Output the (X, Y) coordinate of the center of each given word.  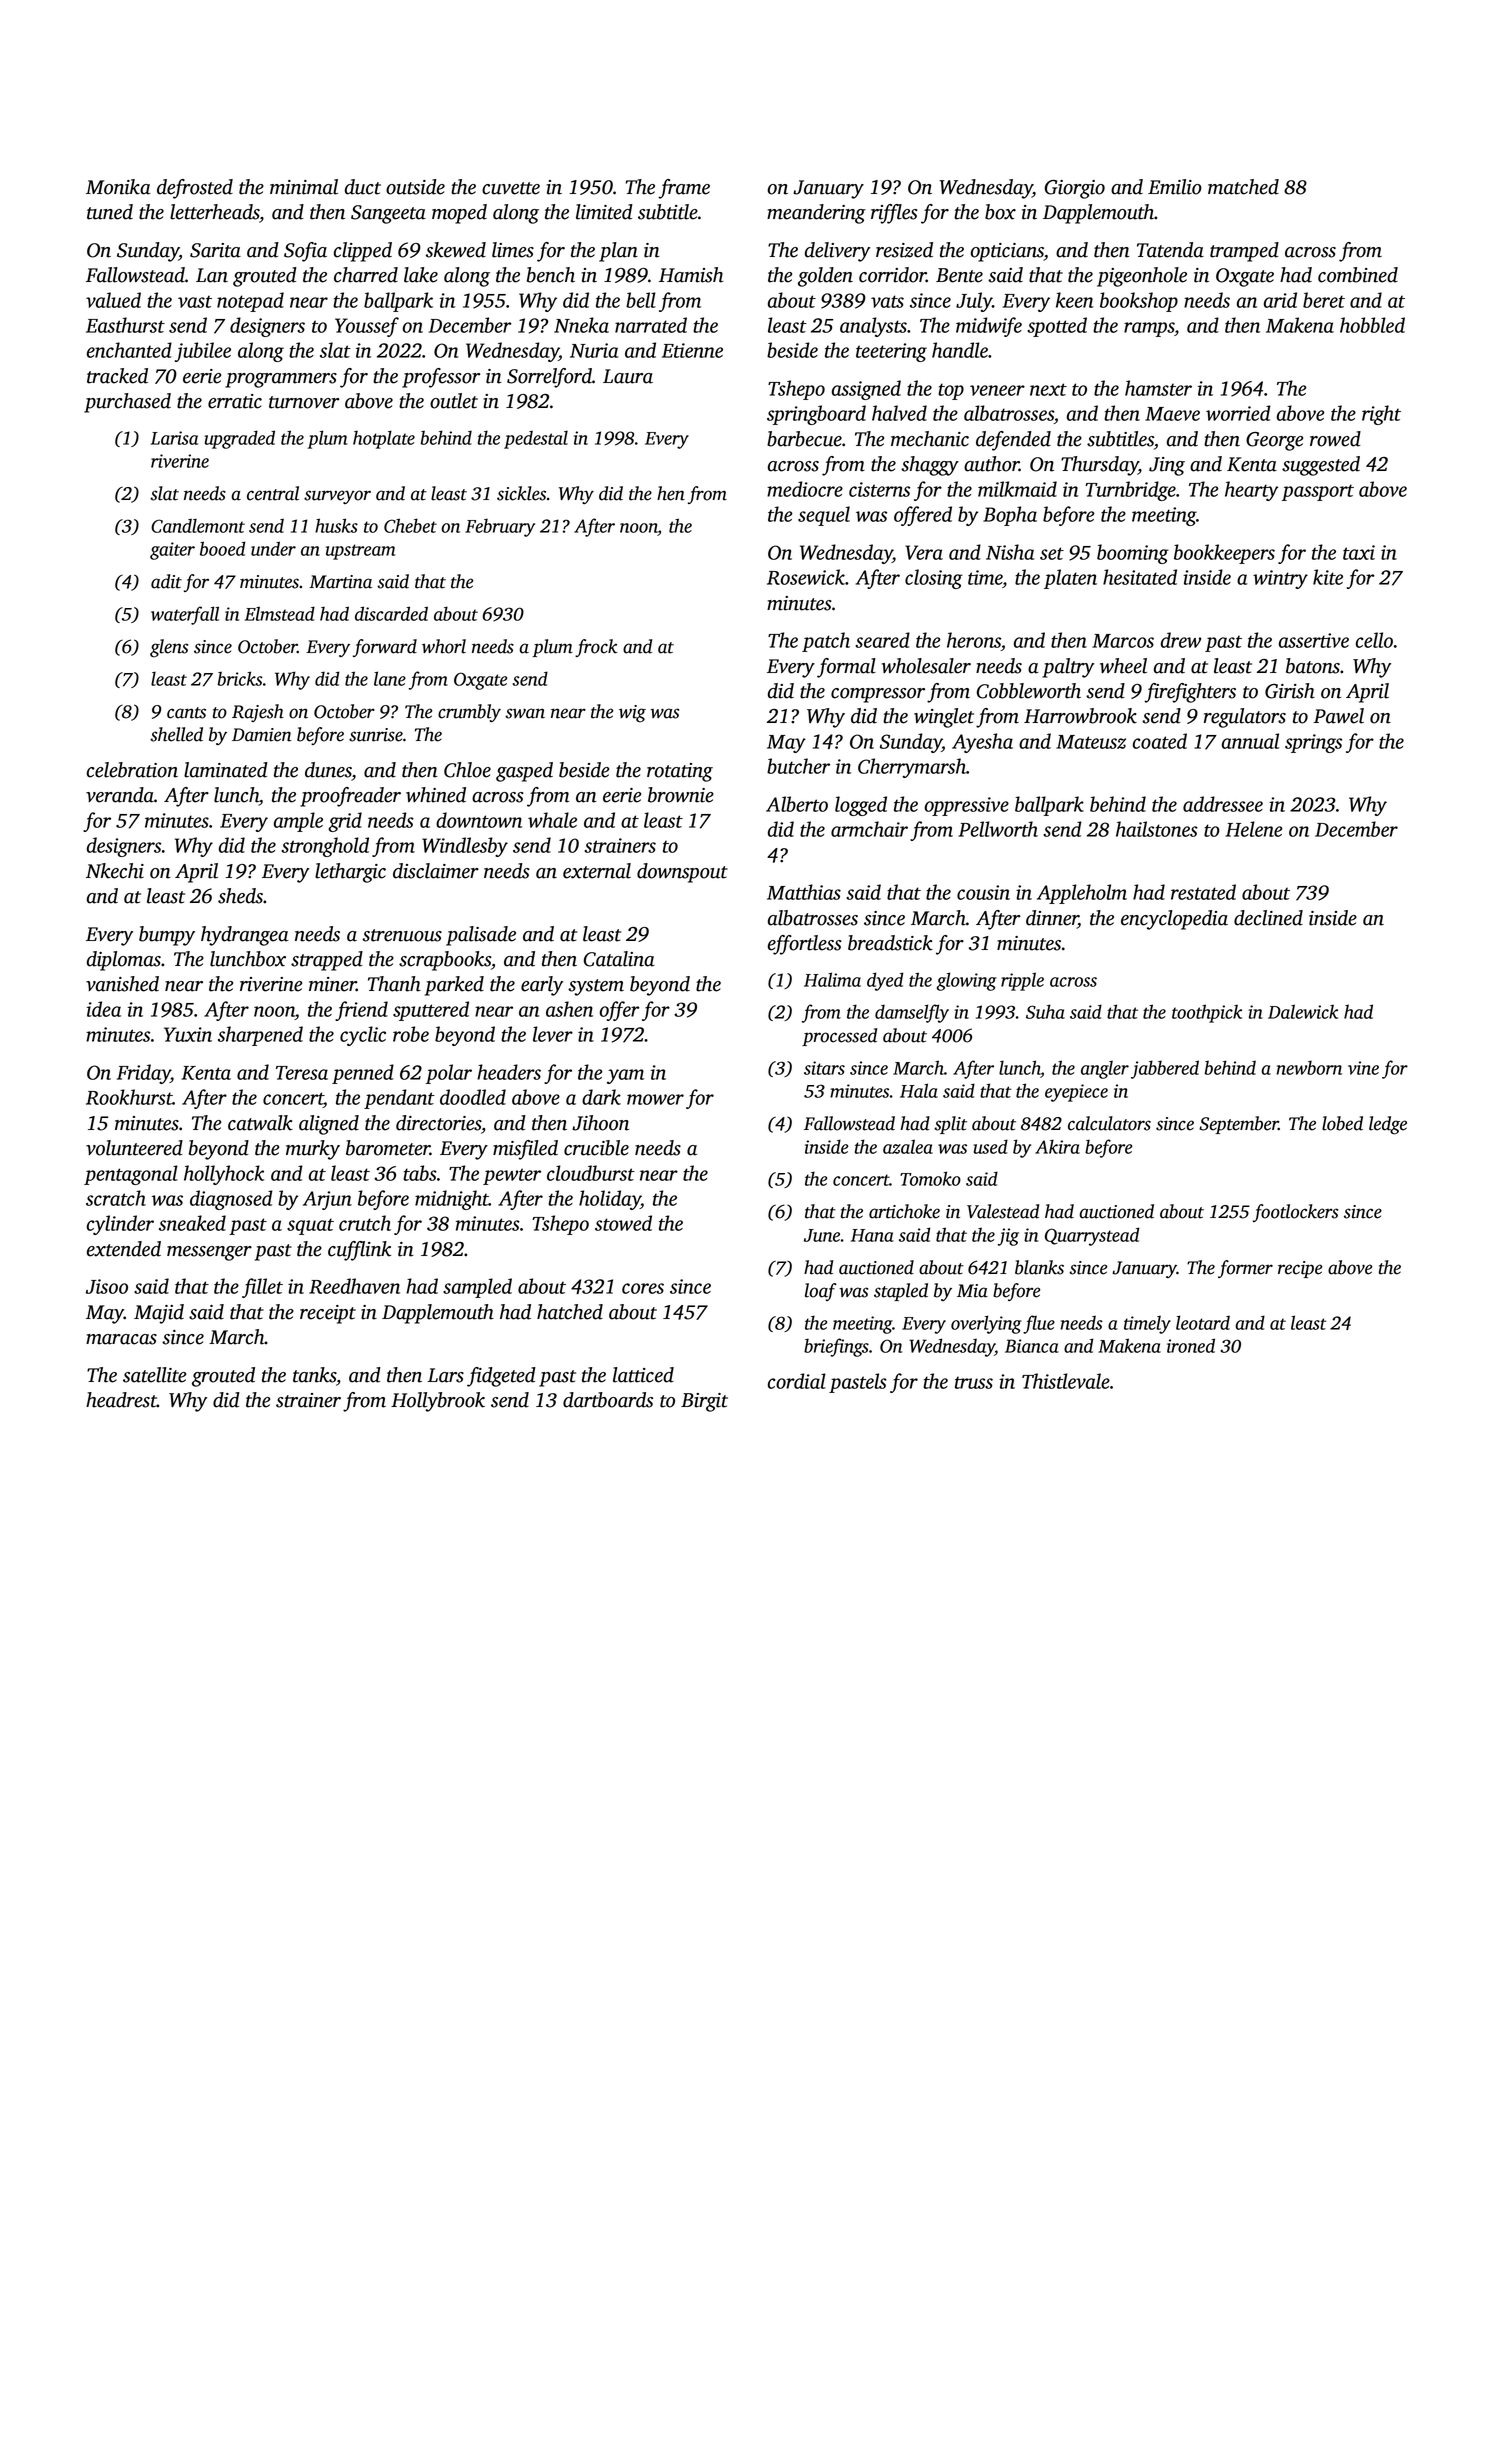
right (1381, 415)
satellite (154, 1375)
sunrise (376, 735)
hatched (570, 1312)
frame (684, 189)
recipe (1300, 1269)
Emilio (1175, 187)
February (500, 527)
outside (415, 187)
